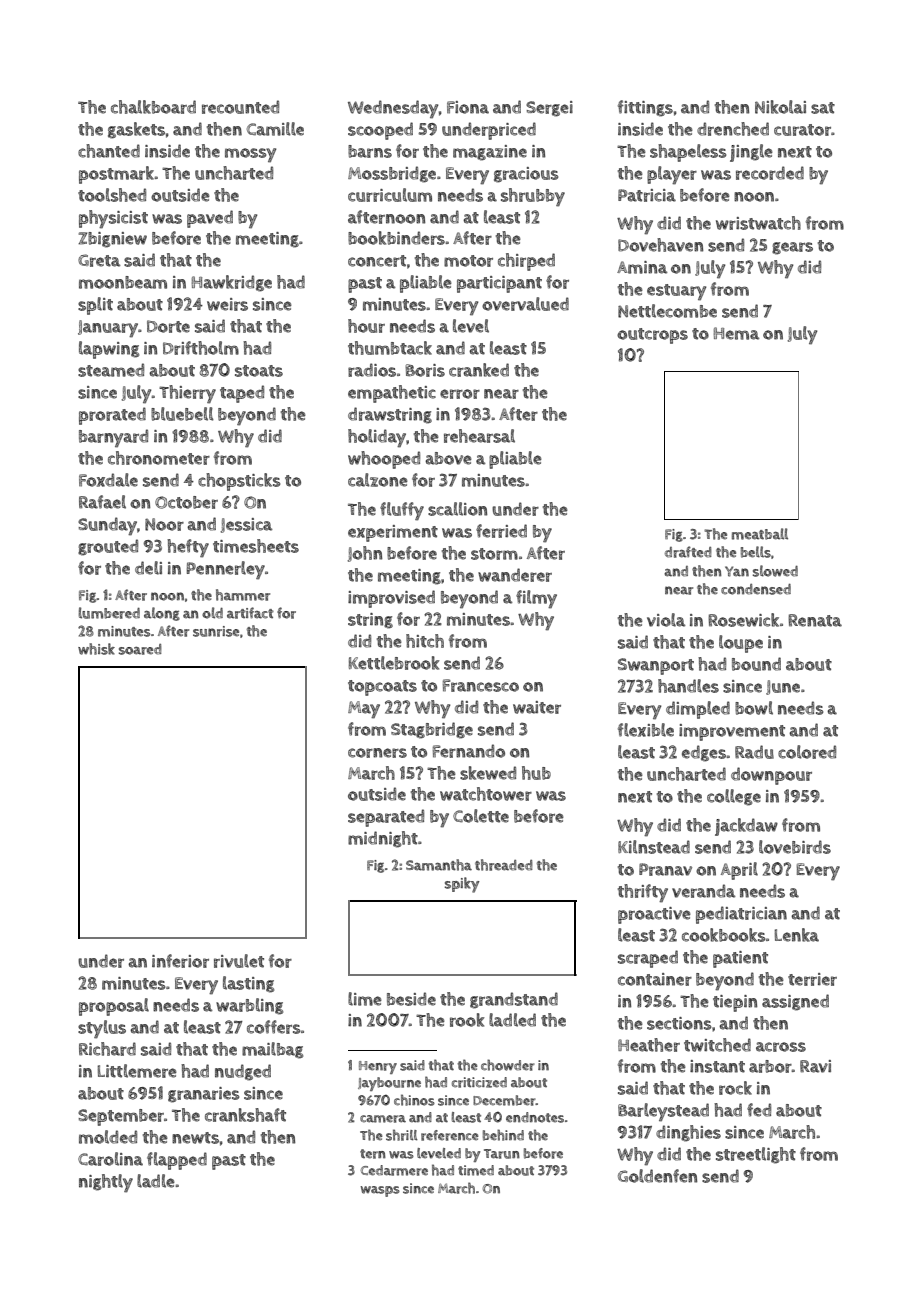 This screenshot has height=1308, width=924. Describe the element at coordinates (210, 219) in the screenshot. I see `paved` at that location.
